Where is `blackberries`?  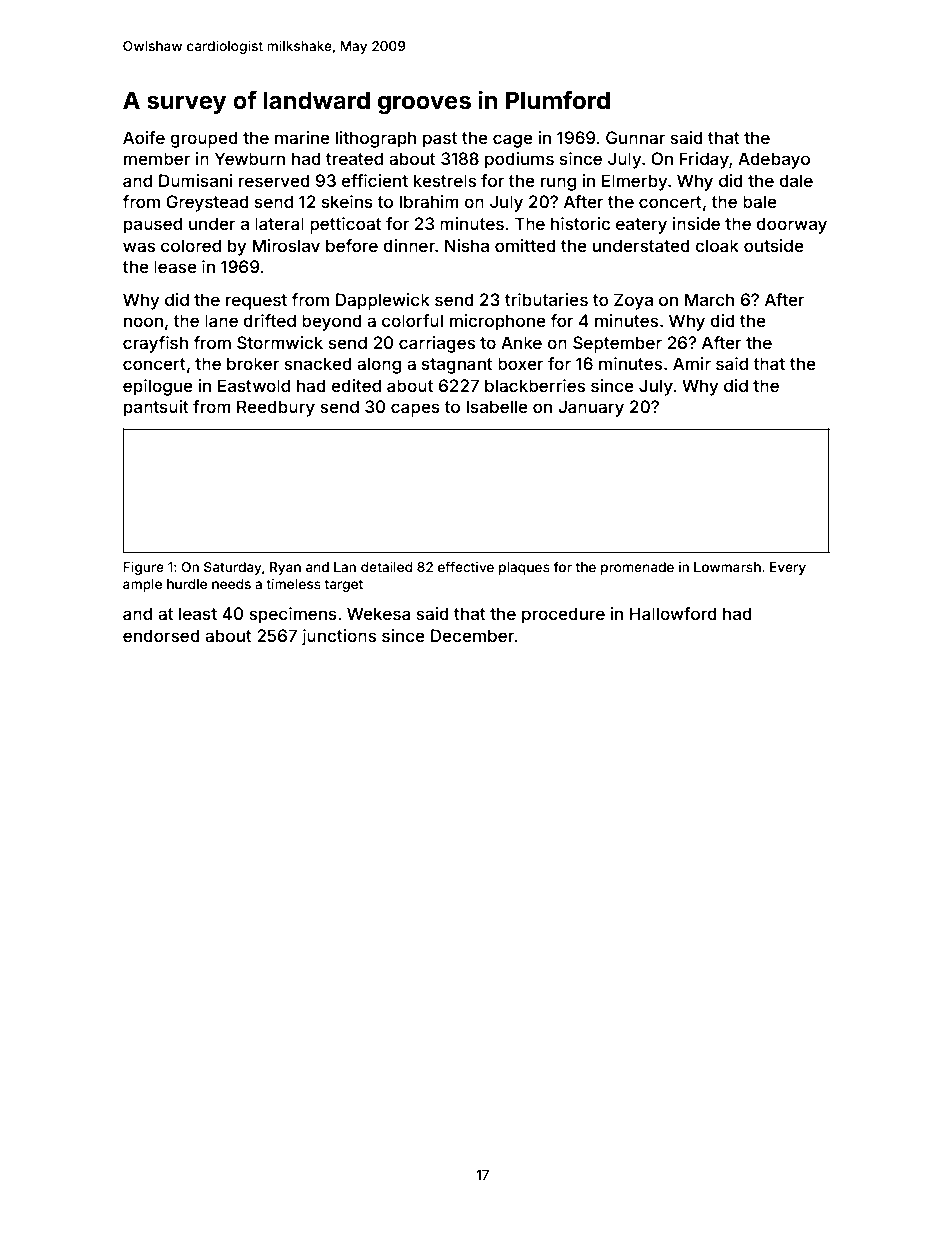 blackberries is located at coordinates (535, 385).
